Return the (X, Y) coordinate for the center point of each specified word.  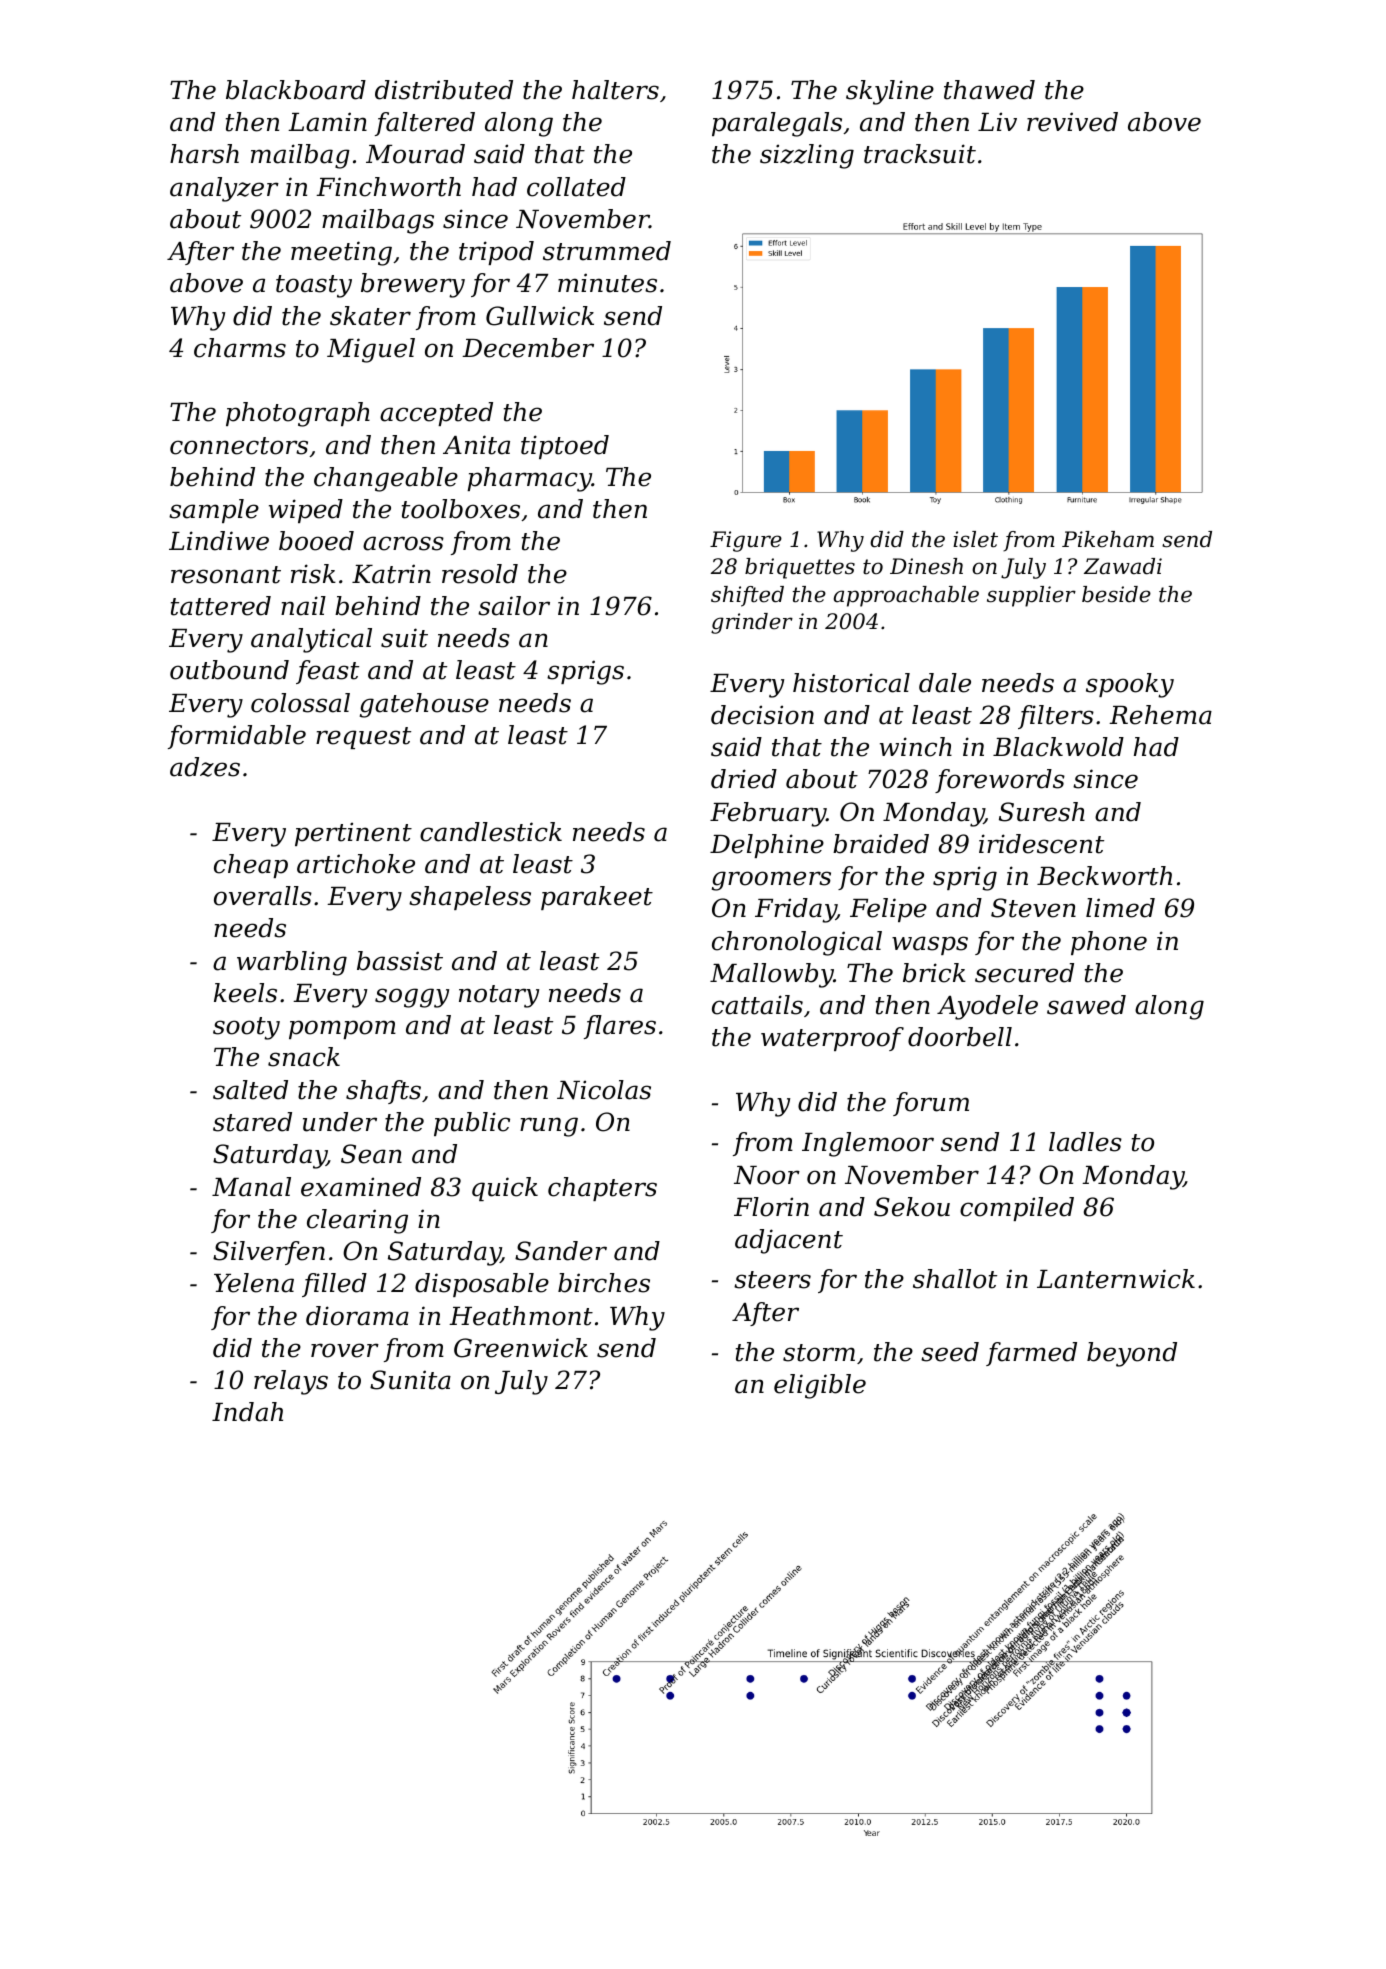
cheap (251, 866)
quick (505, 1189)
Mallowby (772, 975)
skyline (890, 92)
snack (304, 1057)
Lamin (327, 122)
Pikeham (1108, 539)
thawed (989, 90)
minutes (607, 283)
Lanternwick (1116, 1279)
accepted (436, 414)
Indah (247, 1412)
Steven (1033, 908)
